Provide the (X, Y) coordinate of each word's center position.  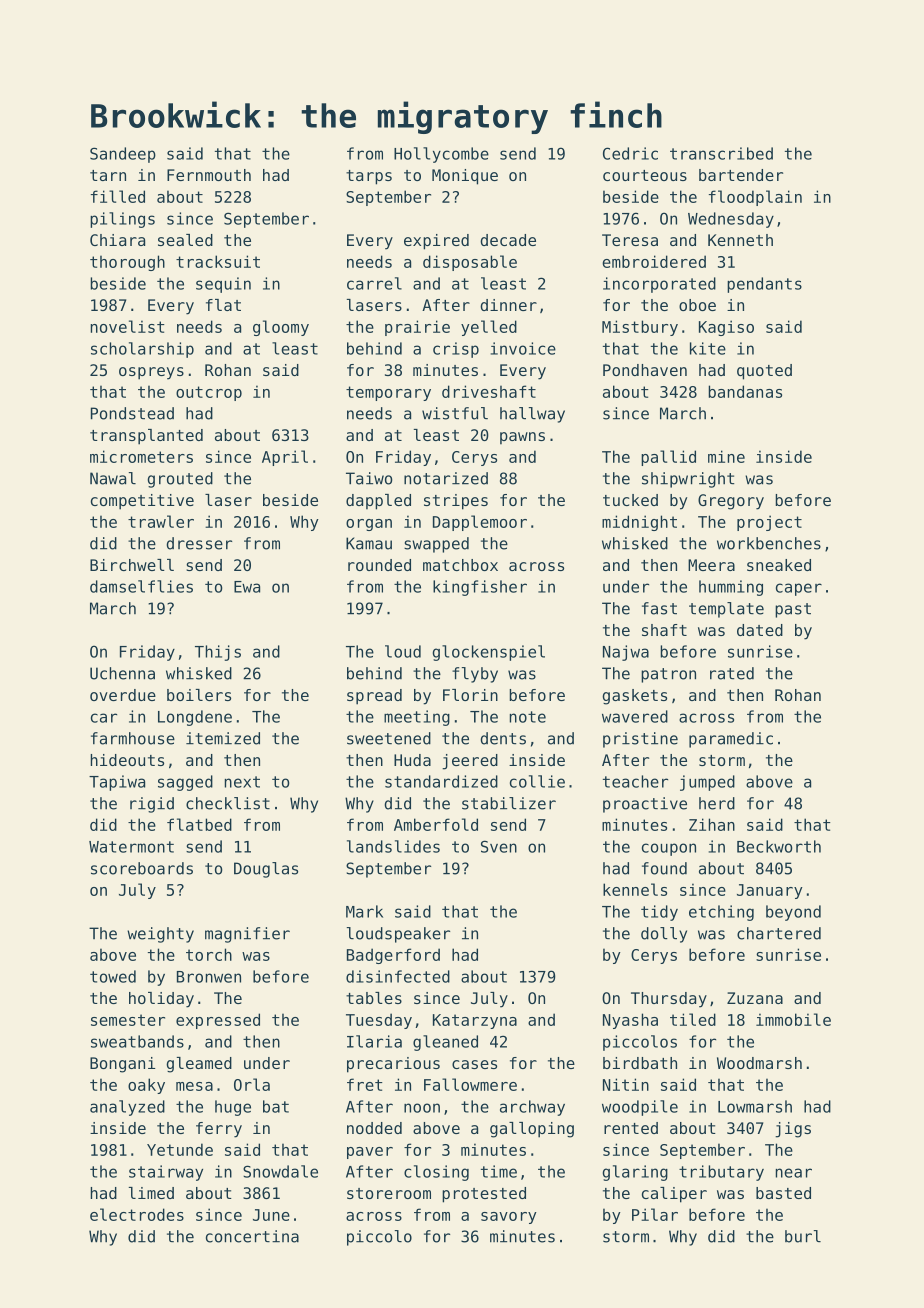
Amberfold (436, 824)
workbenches (769, 543)
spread (374, 697)
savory (509, 1218)
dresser (199, 543)
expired (436, 242)
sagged (185, 783)
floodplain (755, 198)
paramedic (731, 740)
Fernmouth (209, 175)
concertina (252, 1236)
